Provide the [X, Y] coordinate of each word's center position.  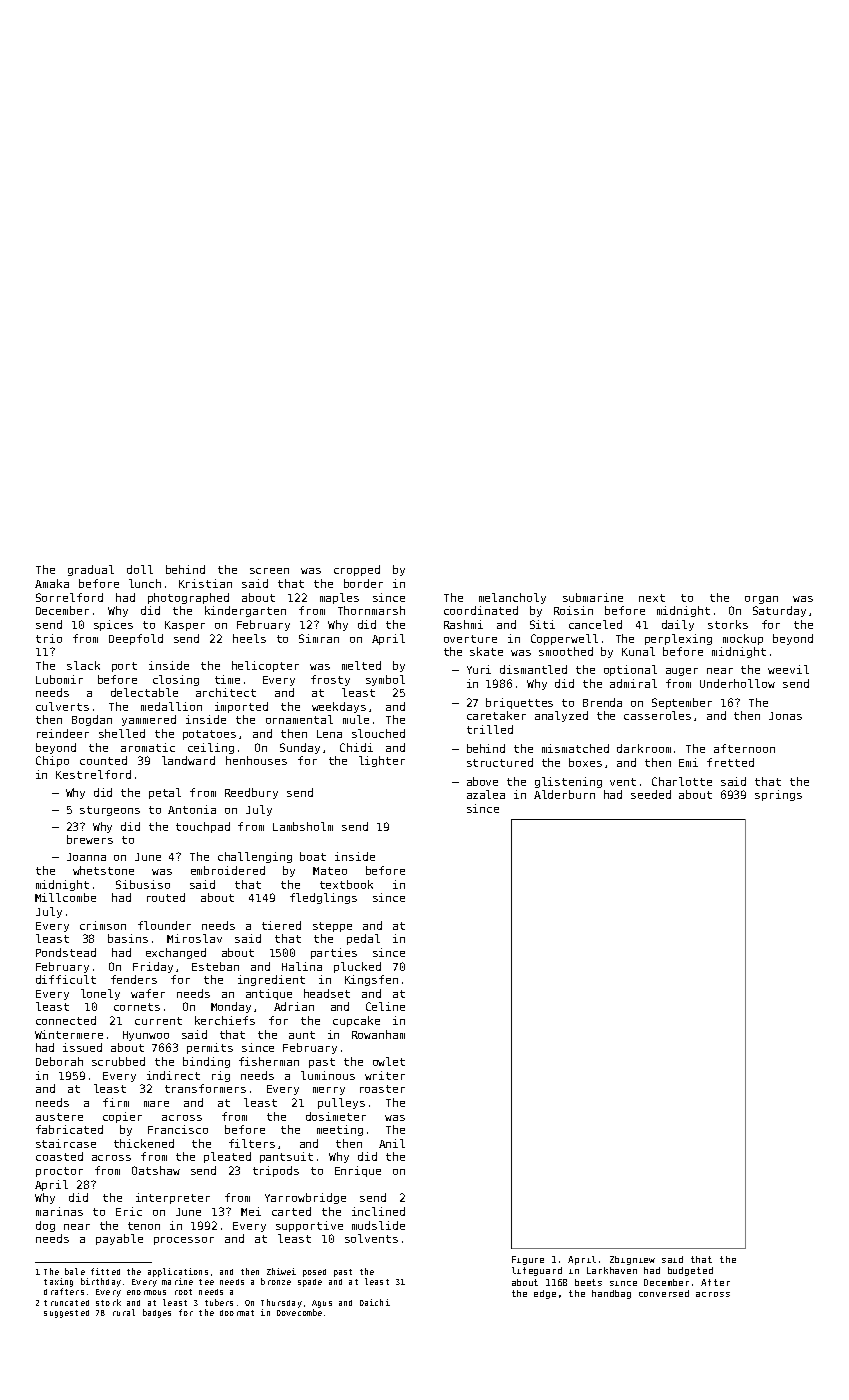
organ [761, 600]
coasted [59, 1156]
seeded [651, 794]
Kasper [185, 626]
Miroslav [194, 938]
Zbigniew [632, 1260]
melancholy [512, 598]
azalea [486, 794]
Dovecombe [299, 1312]
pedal [363, 939]
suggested [66, 1314]
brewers [90, 839]
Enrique [358, 1171]
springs [778, 795]
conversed [664, 1293]
